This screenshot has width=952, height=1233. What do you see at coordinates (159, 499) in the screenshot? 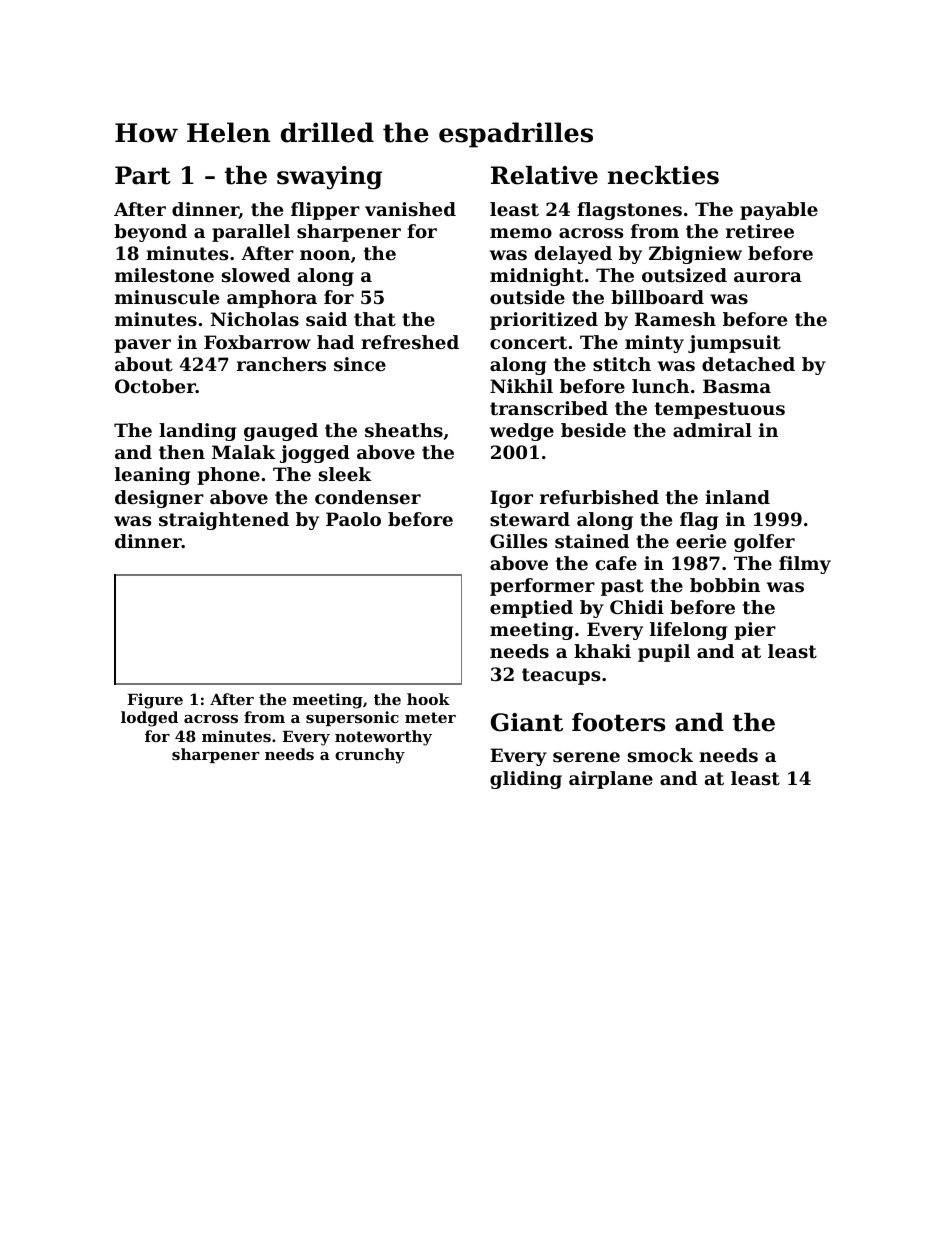
I see `designer` at bounding box center [159, 499].
